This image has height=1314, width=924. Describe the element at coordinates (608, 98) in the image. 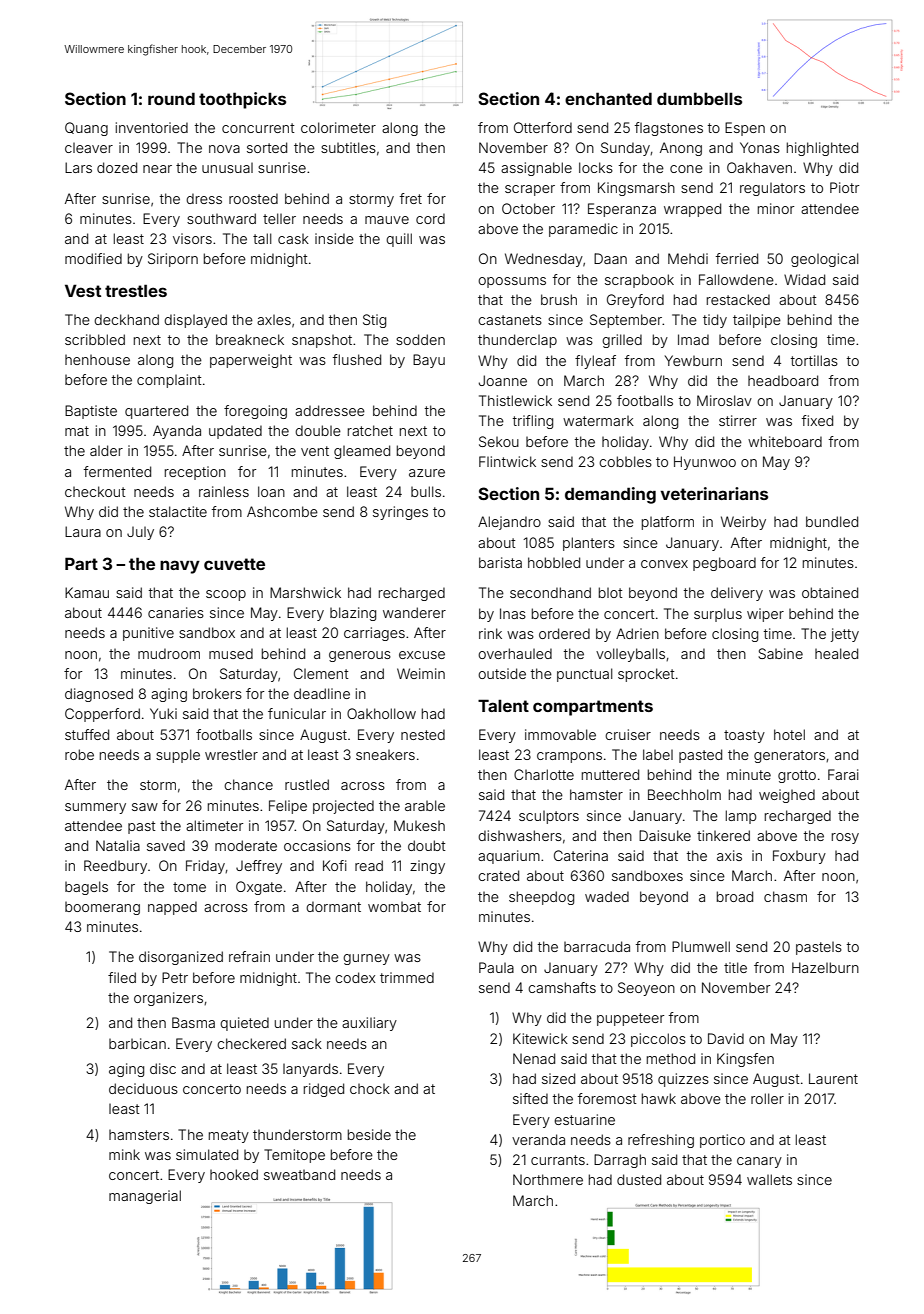

I see `enchanted` at that location.
